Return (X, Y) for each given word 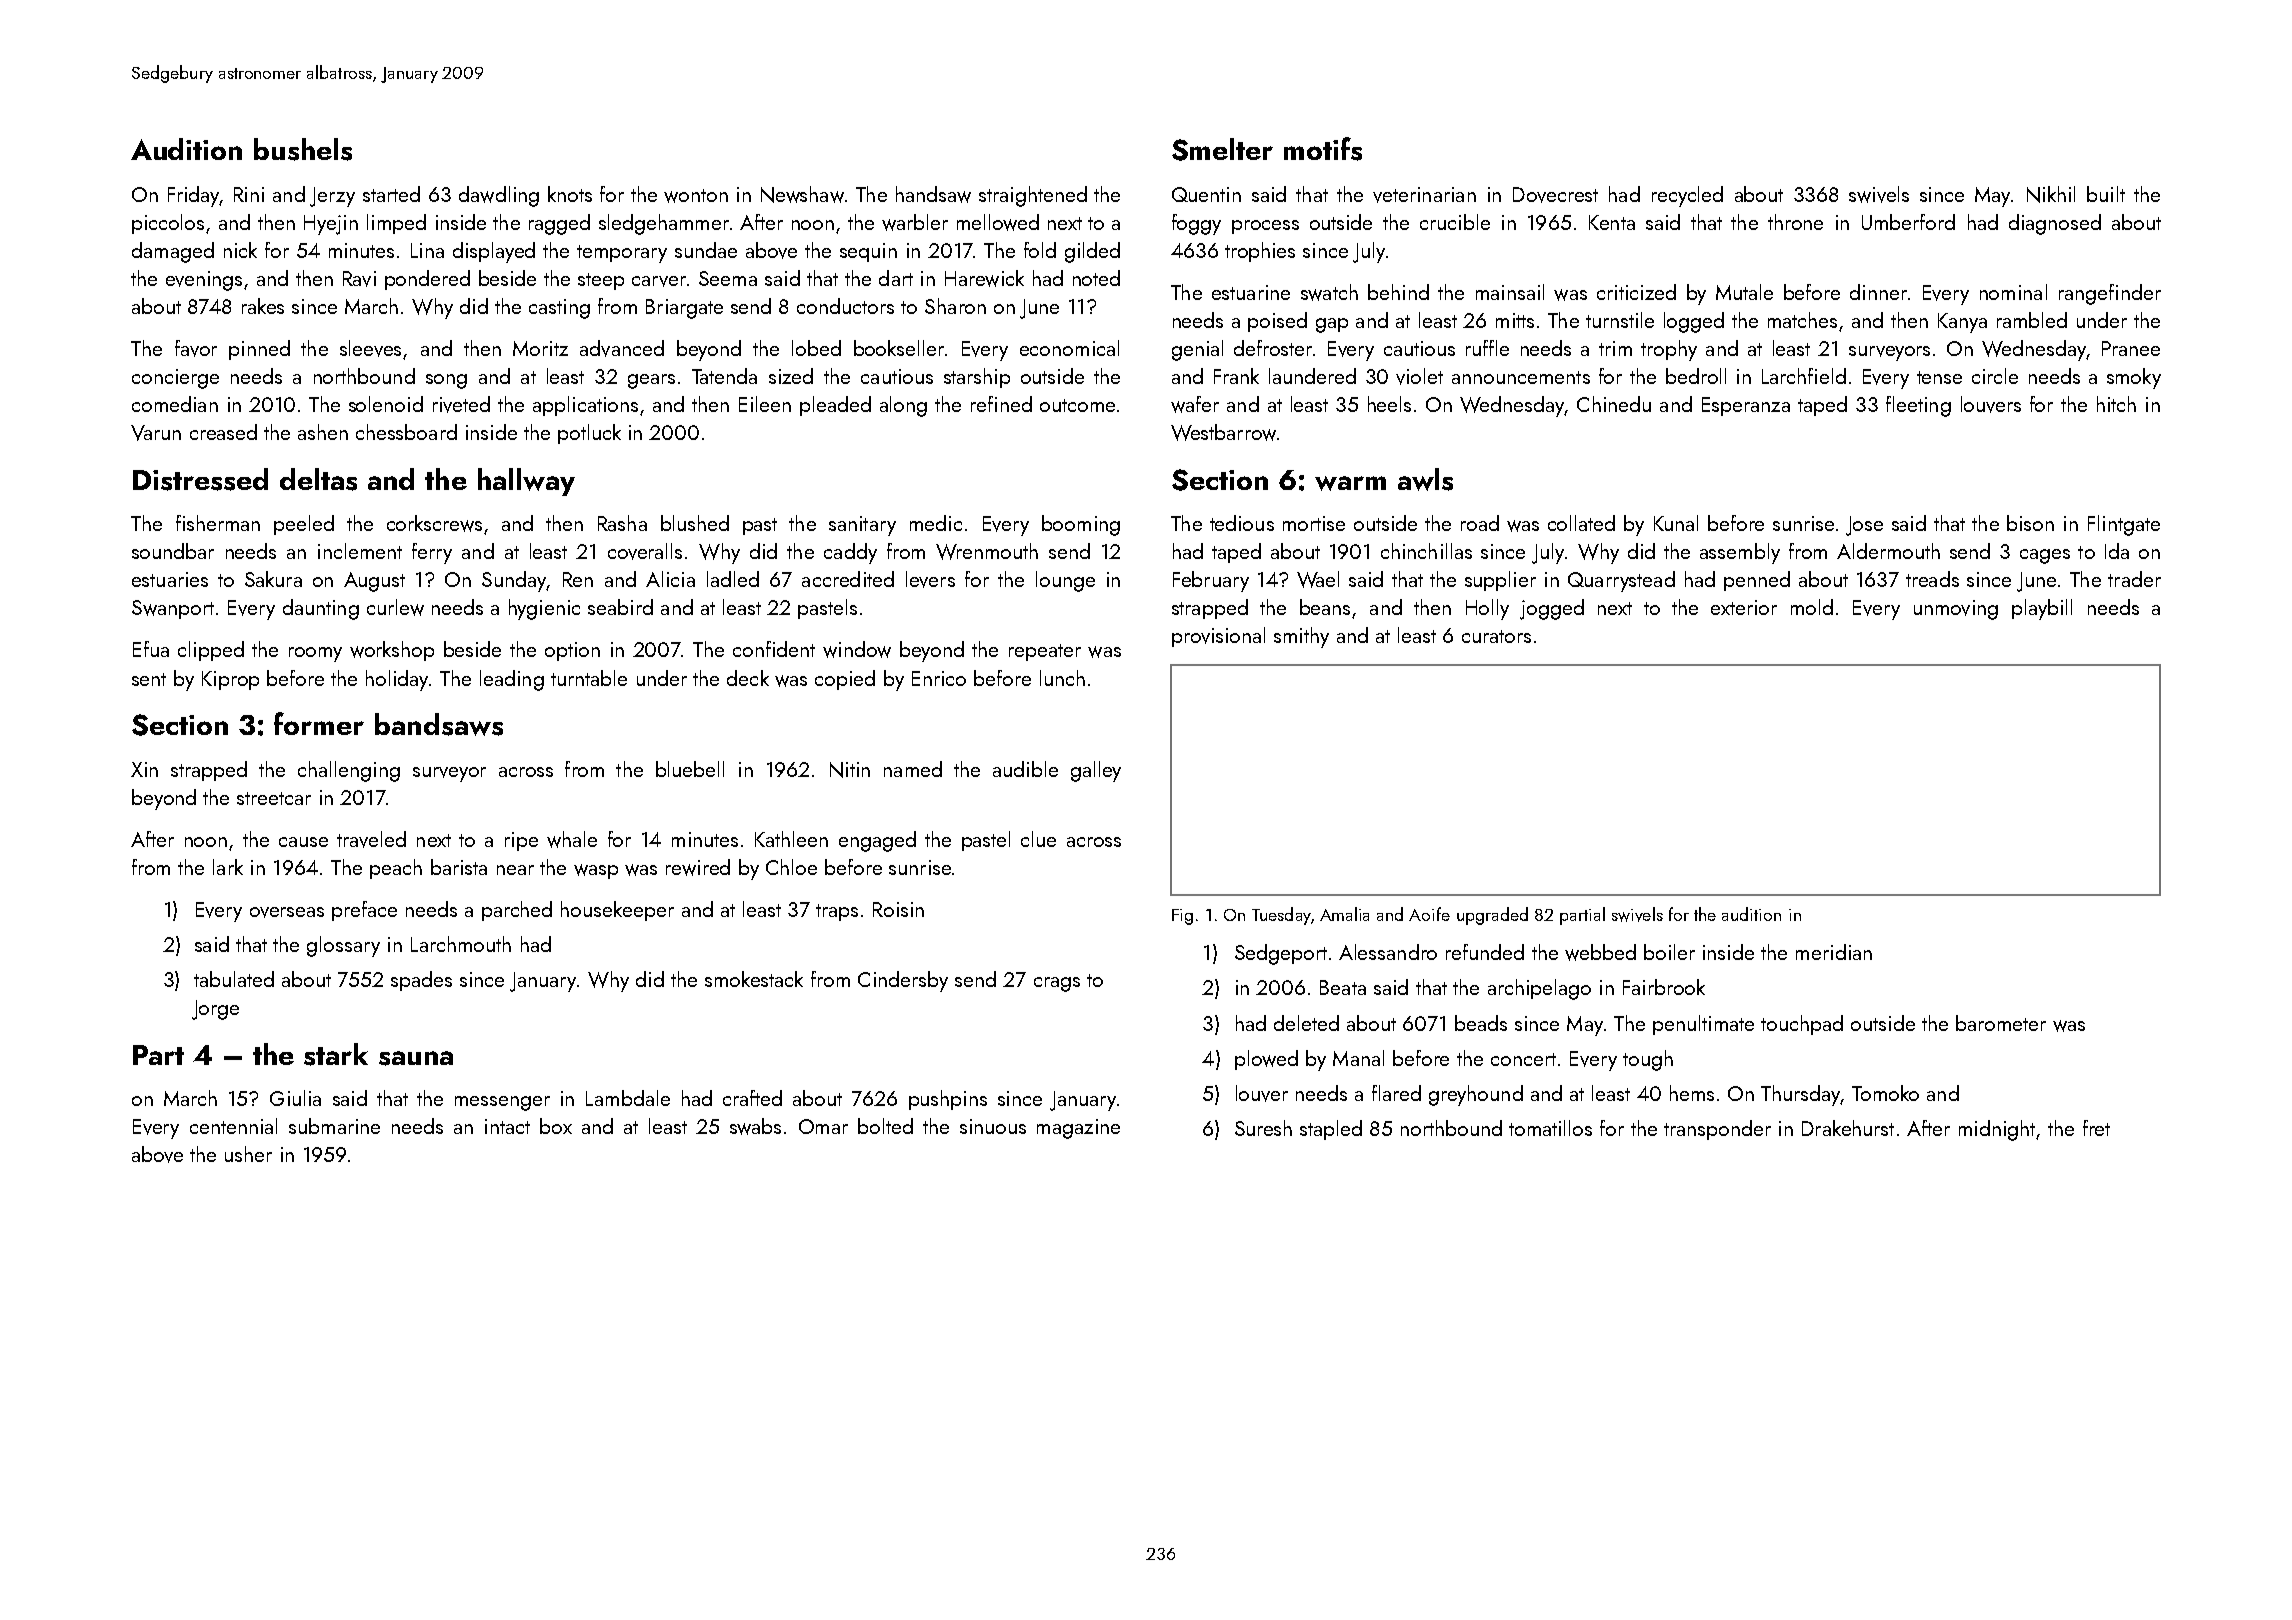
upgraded (1492, 916)
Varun (156, 433)
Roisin (898, 909)
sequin (868, 252)
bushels (303, 149)
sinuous (993, 1126)
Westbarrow (1223, 432)
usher (248, 1154)
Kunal (1676, 523)
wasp (596, 871)
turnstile (1620, 320)
